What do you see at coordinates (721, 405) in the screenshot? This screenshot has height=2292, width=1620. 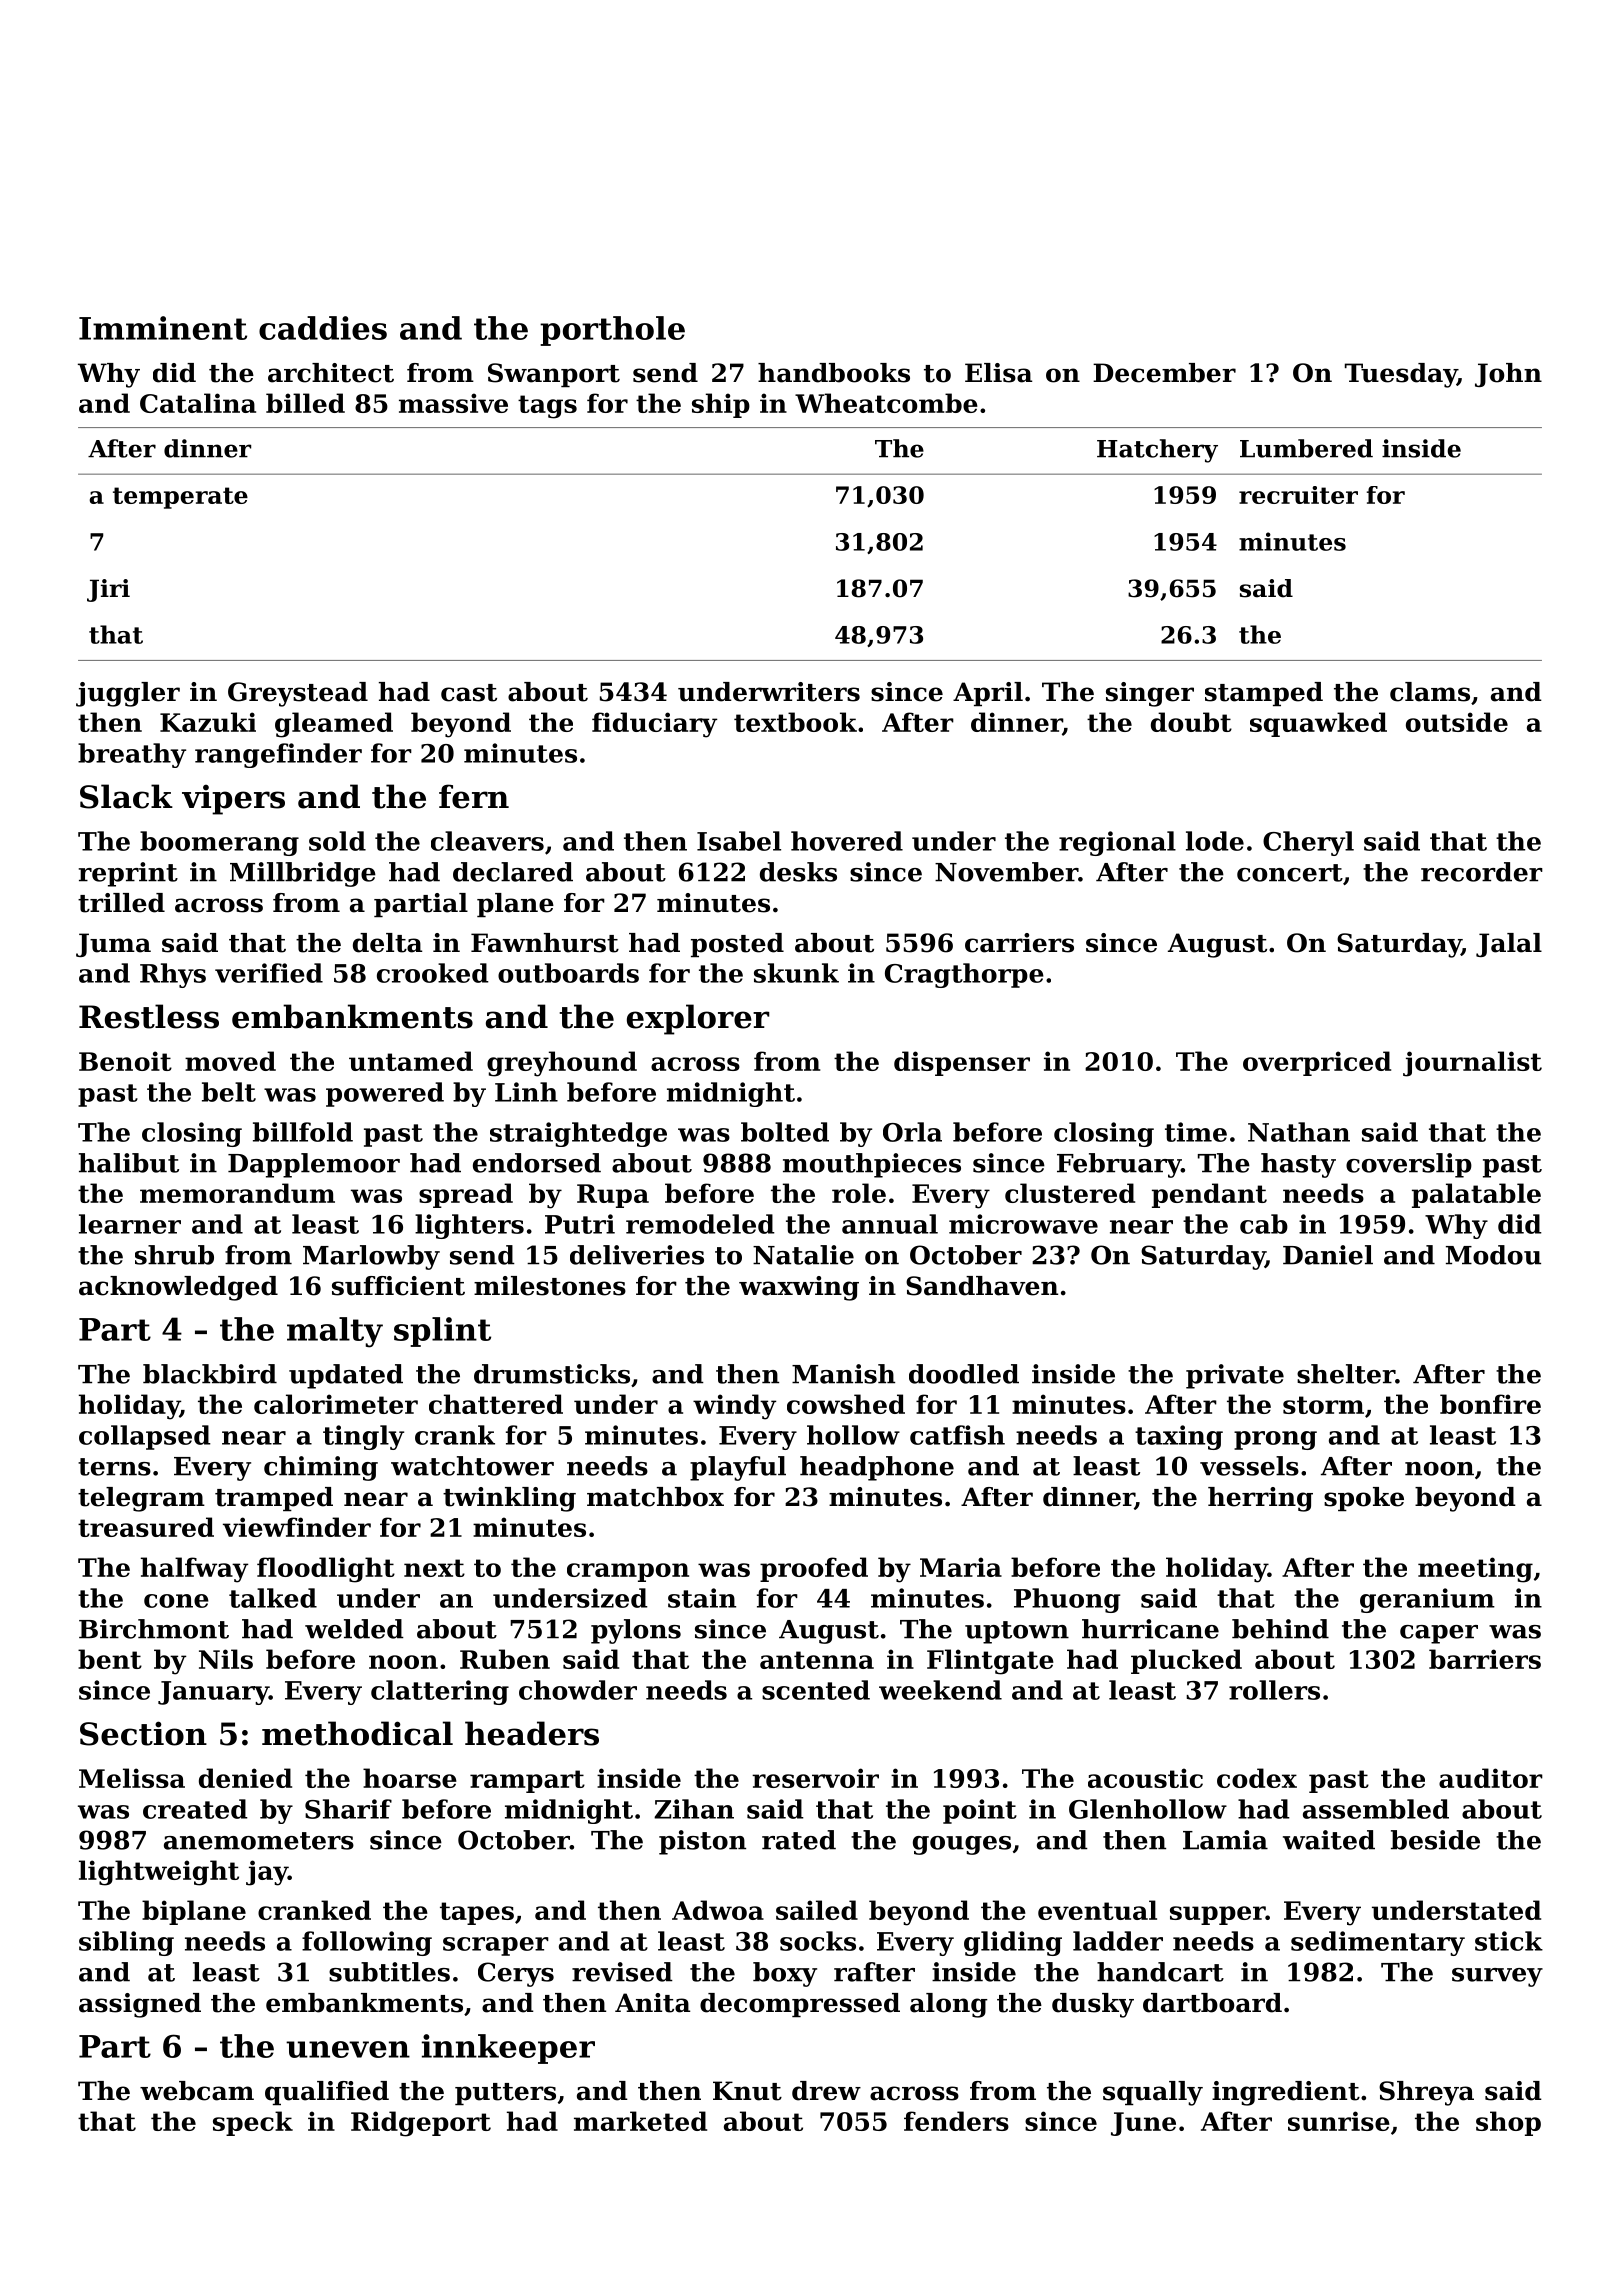 I see `ship` at bounding box center [721, 405].
